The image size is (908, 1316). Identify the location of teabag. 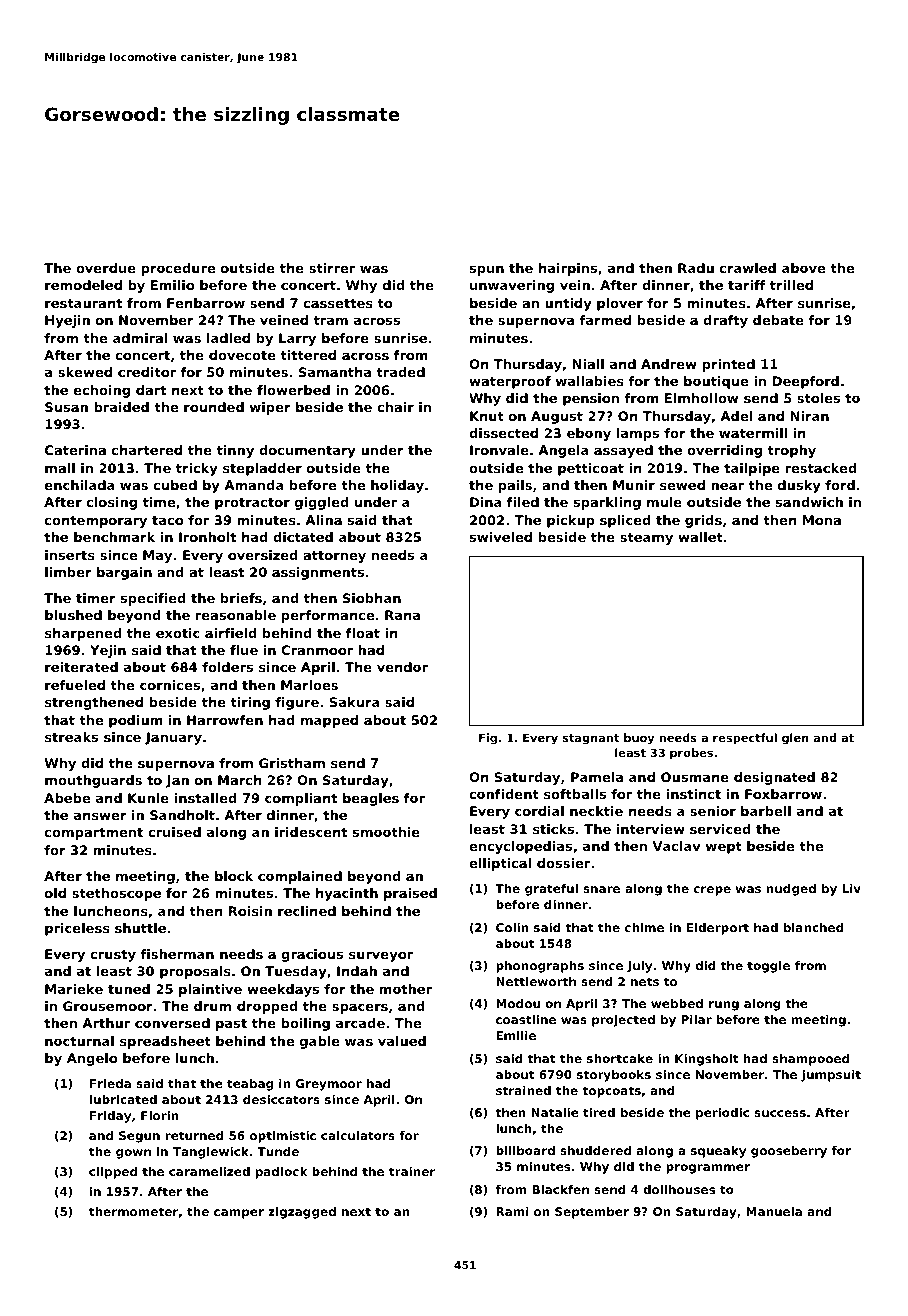
(250, 1085).
